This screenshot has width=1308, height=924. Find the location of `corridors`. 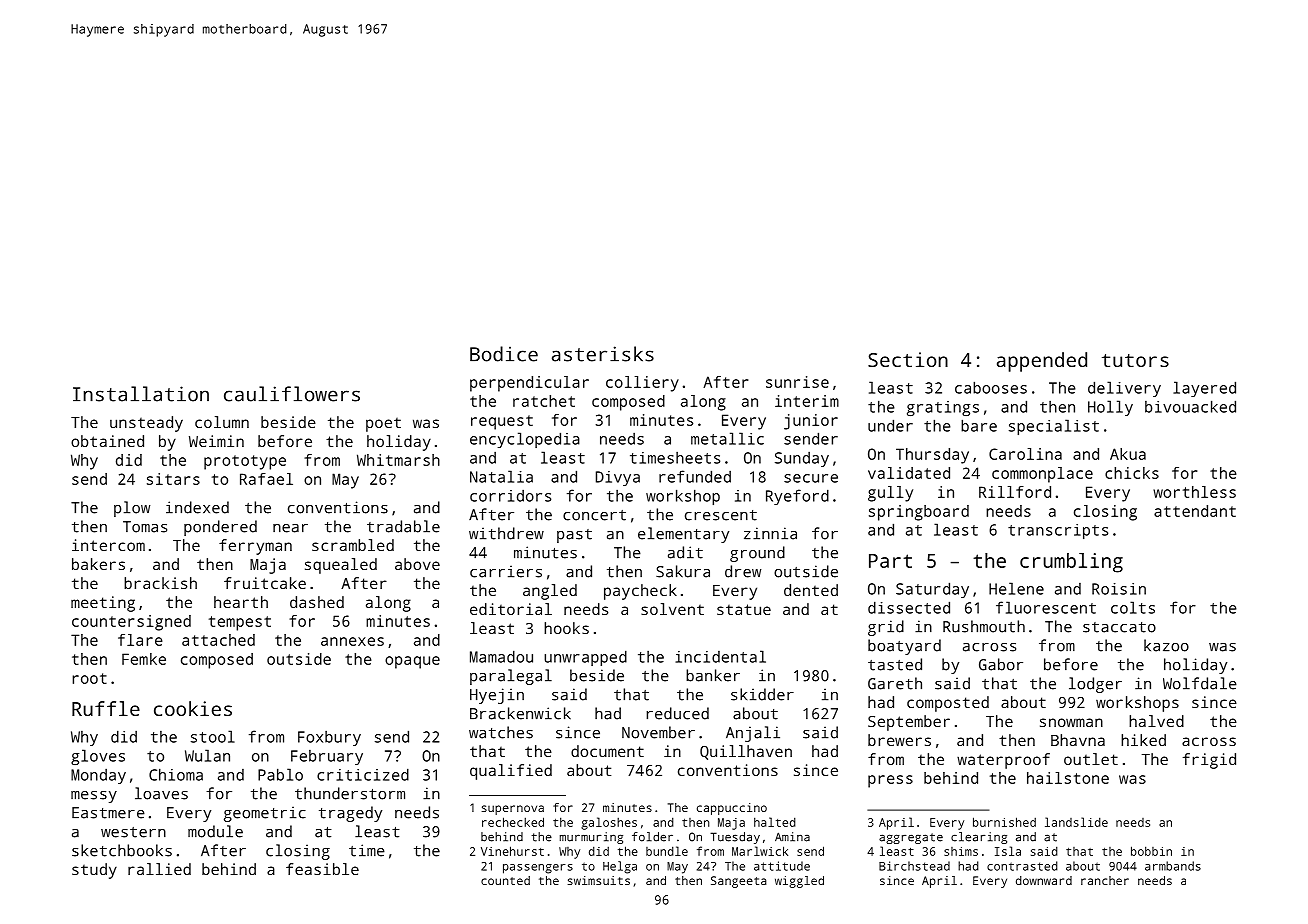

corridors is located at coordinates (510, 496).
